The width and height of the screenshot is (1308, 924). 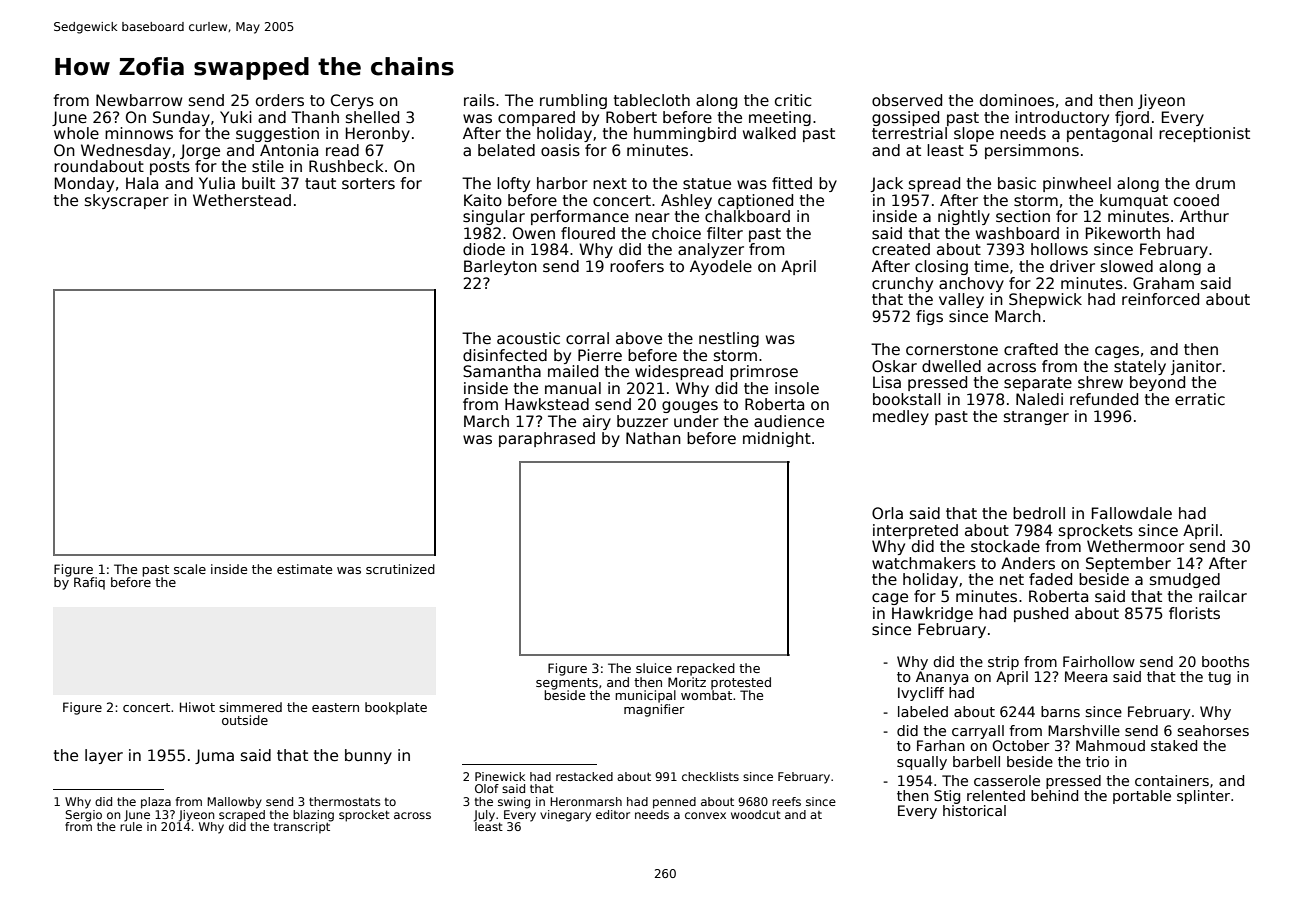 What do you see at coordinates (400, 569) in the screenshot?
I see `scrutinized` at bounding box center [400, 569].
